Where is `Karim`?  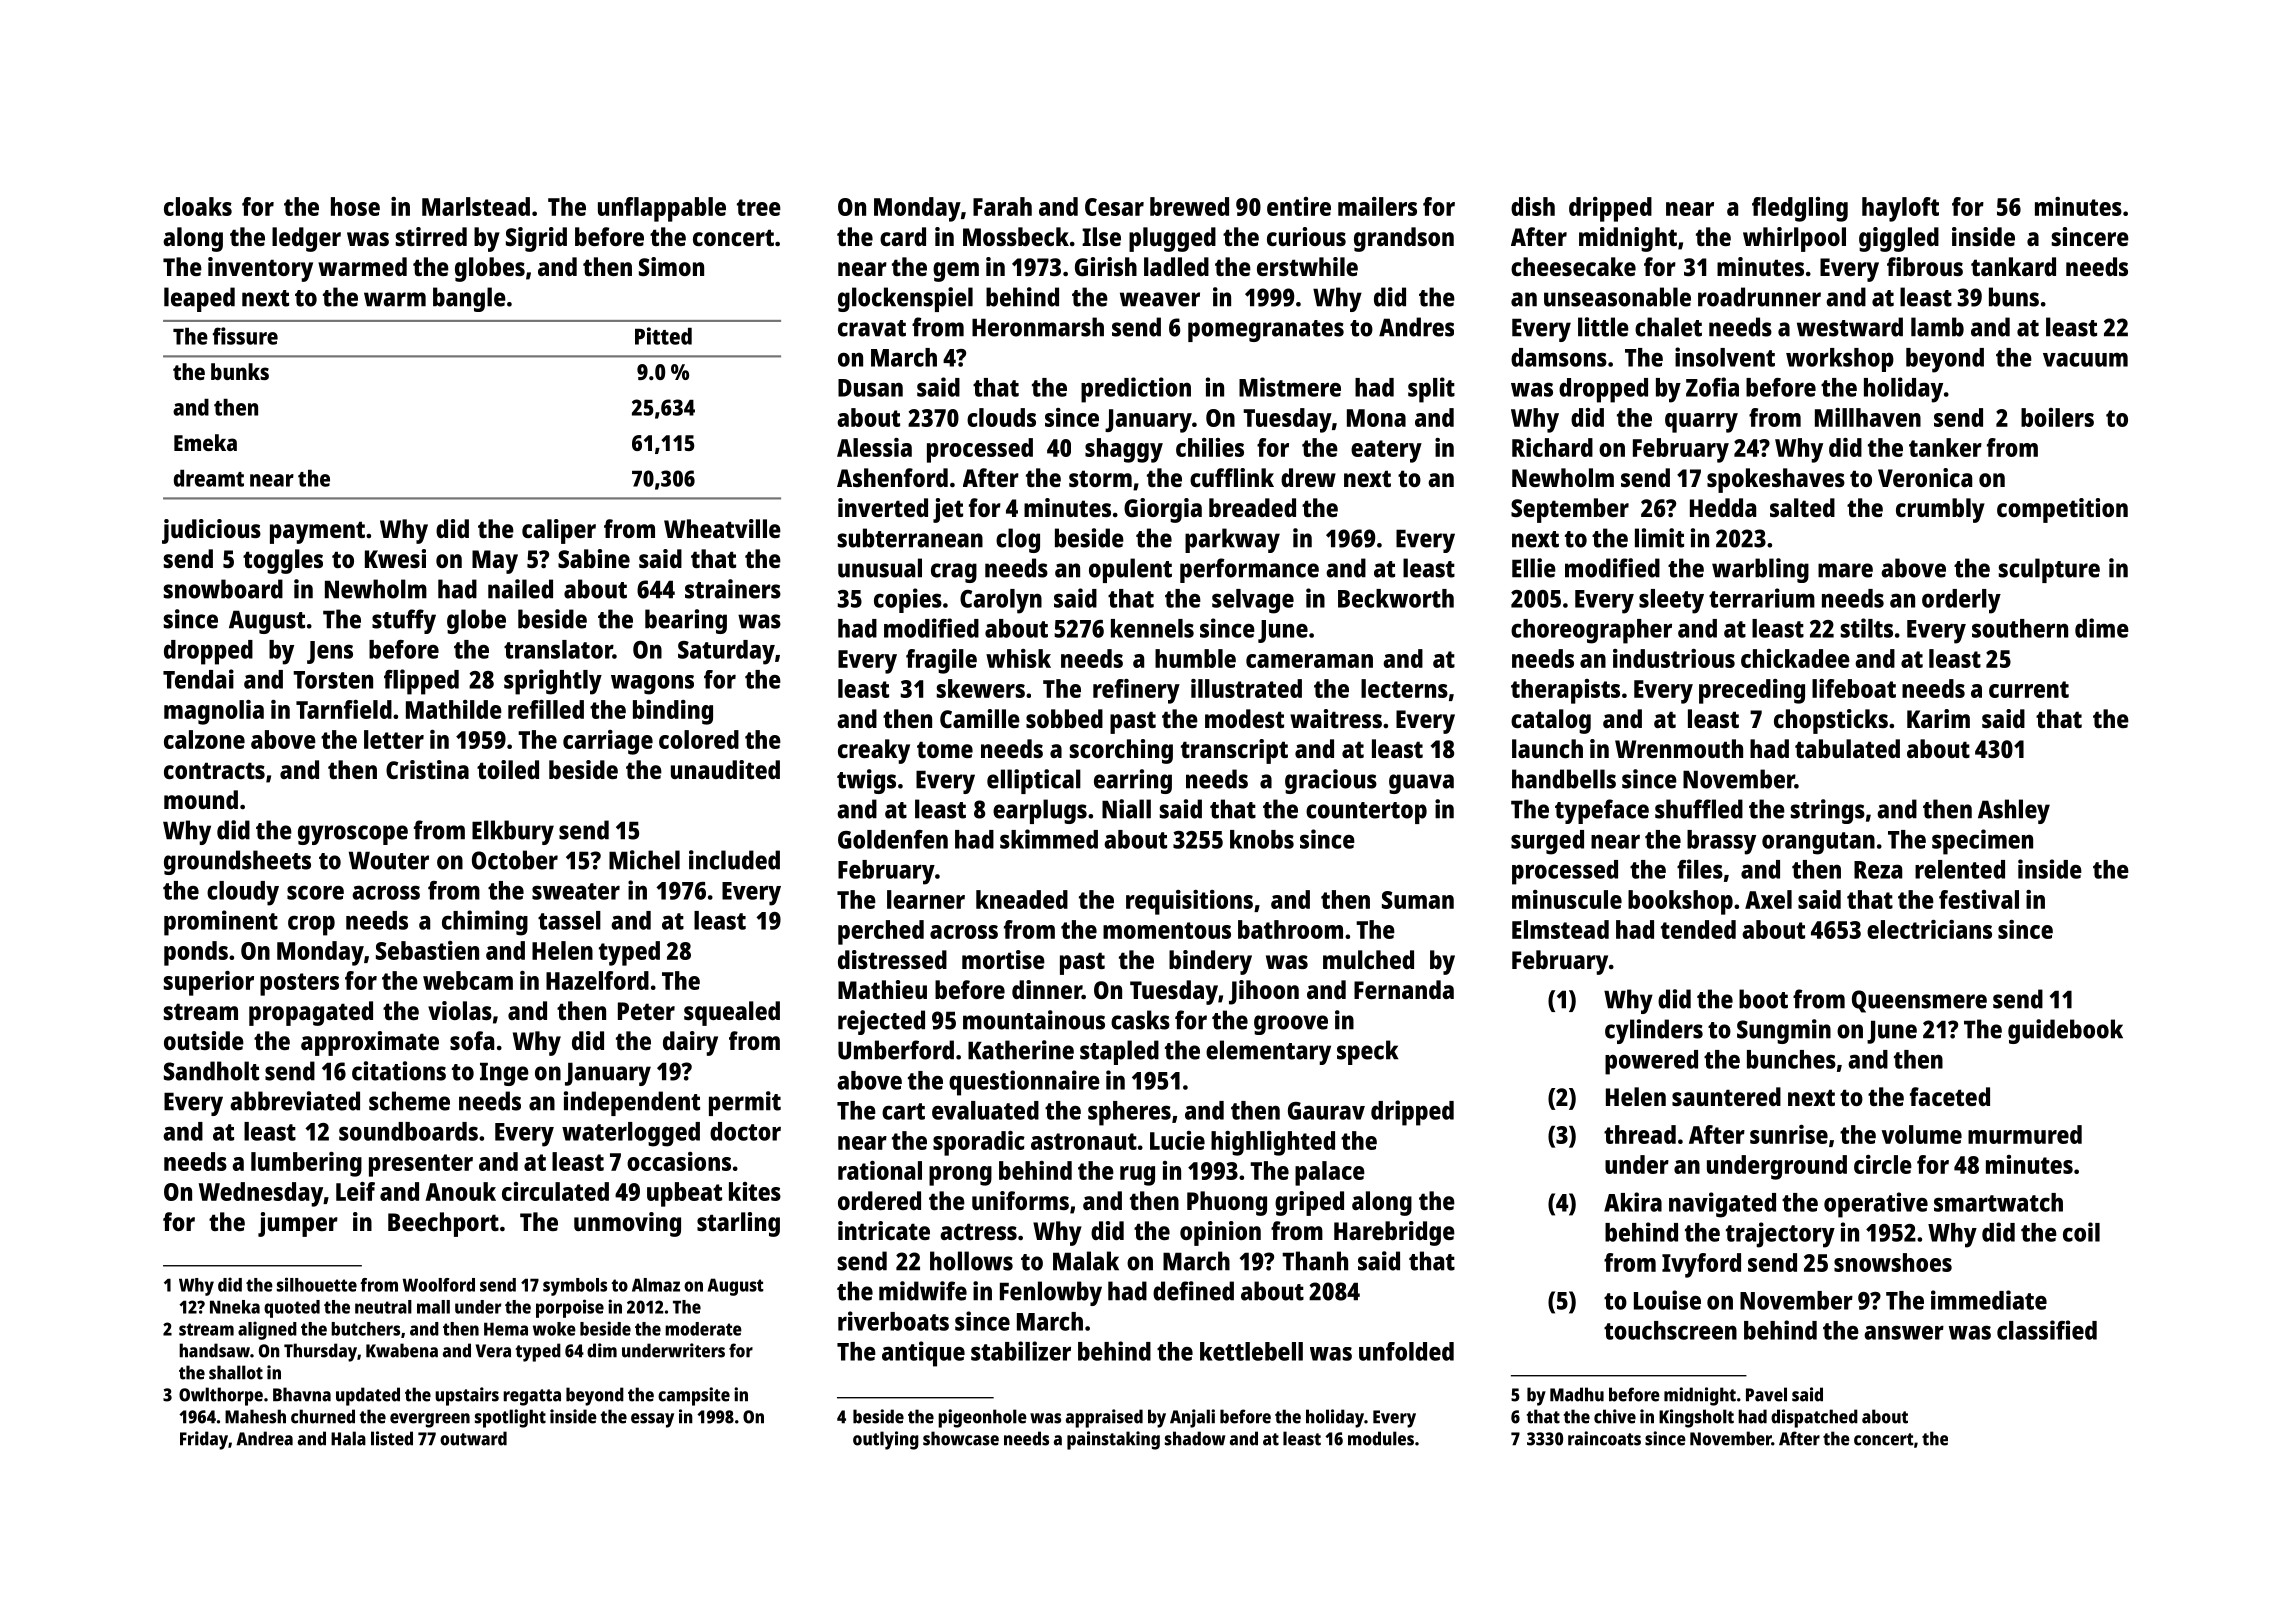
Karim is located at coordinates (1938, 718).
